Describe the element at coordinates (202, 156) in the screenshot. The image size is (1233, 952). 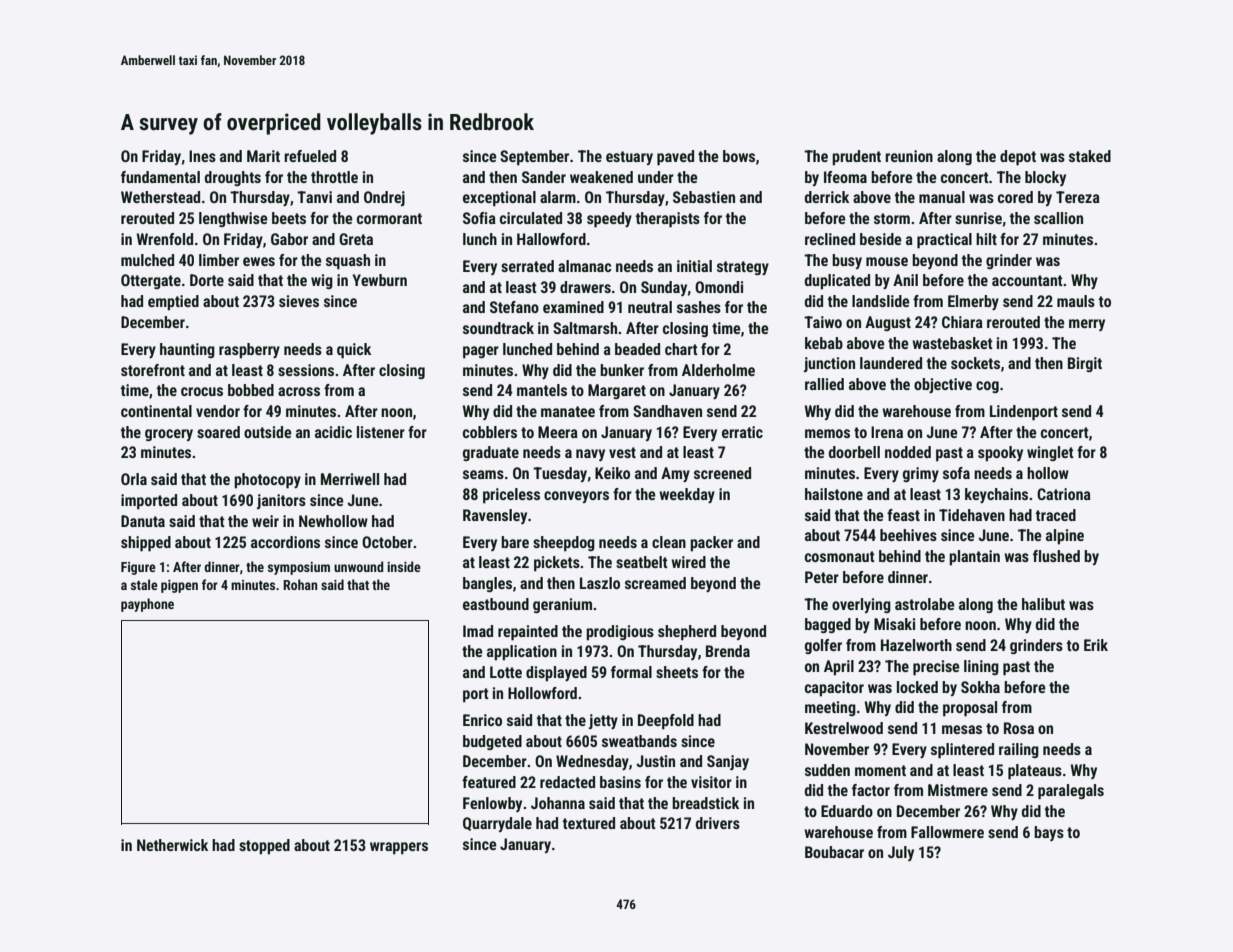
I see `Ines` at that location.
